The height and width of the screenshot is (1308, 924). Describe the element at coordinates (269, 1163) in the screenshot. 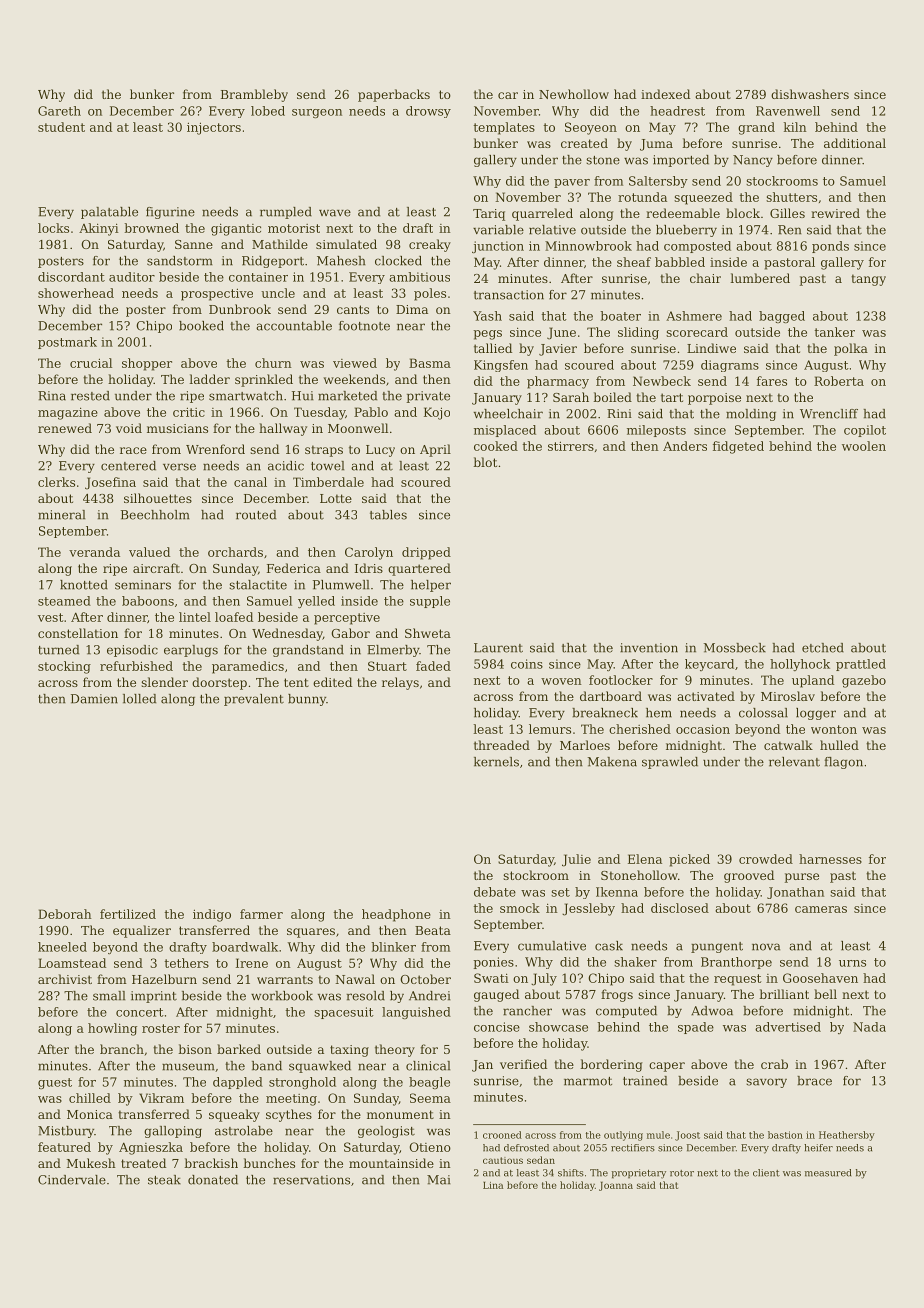

I see `bunches` at that location.
